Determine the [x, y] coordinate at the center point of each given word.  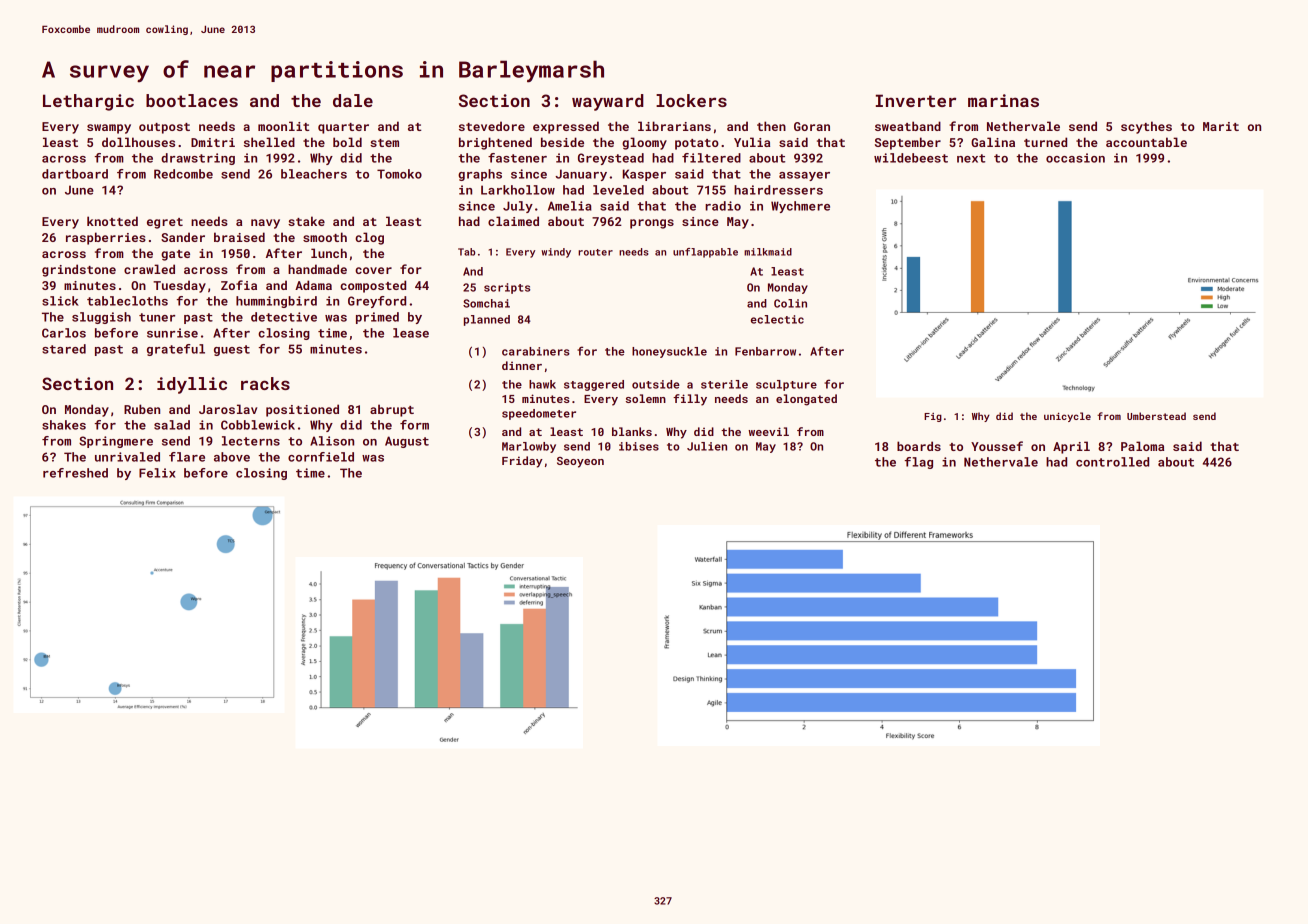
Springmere [116, 442]
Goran [812, 126]
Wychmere [800, 207]
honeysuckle [669, 352]
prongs [652, 224]
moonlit [283, 126]
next [971, 158]
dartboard [75, 174]
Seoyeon [580, 462]
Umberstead [1156, 416]
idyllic [192, 385]
